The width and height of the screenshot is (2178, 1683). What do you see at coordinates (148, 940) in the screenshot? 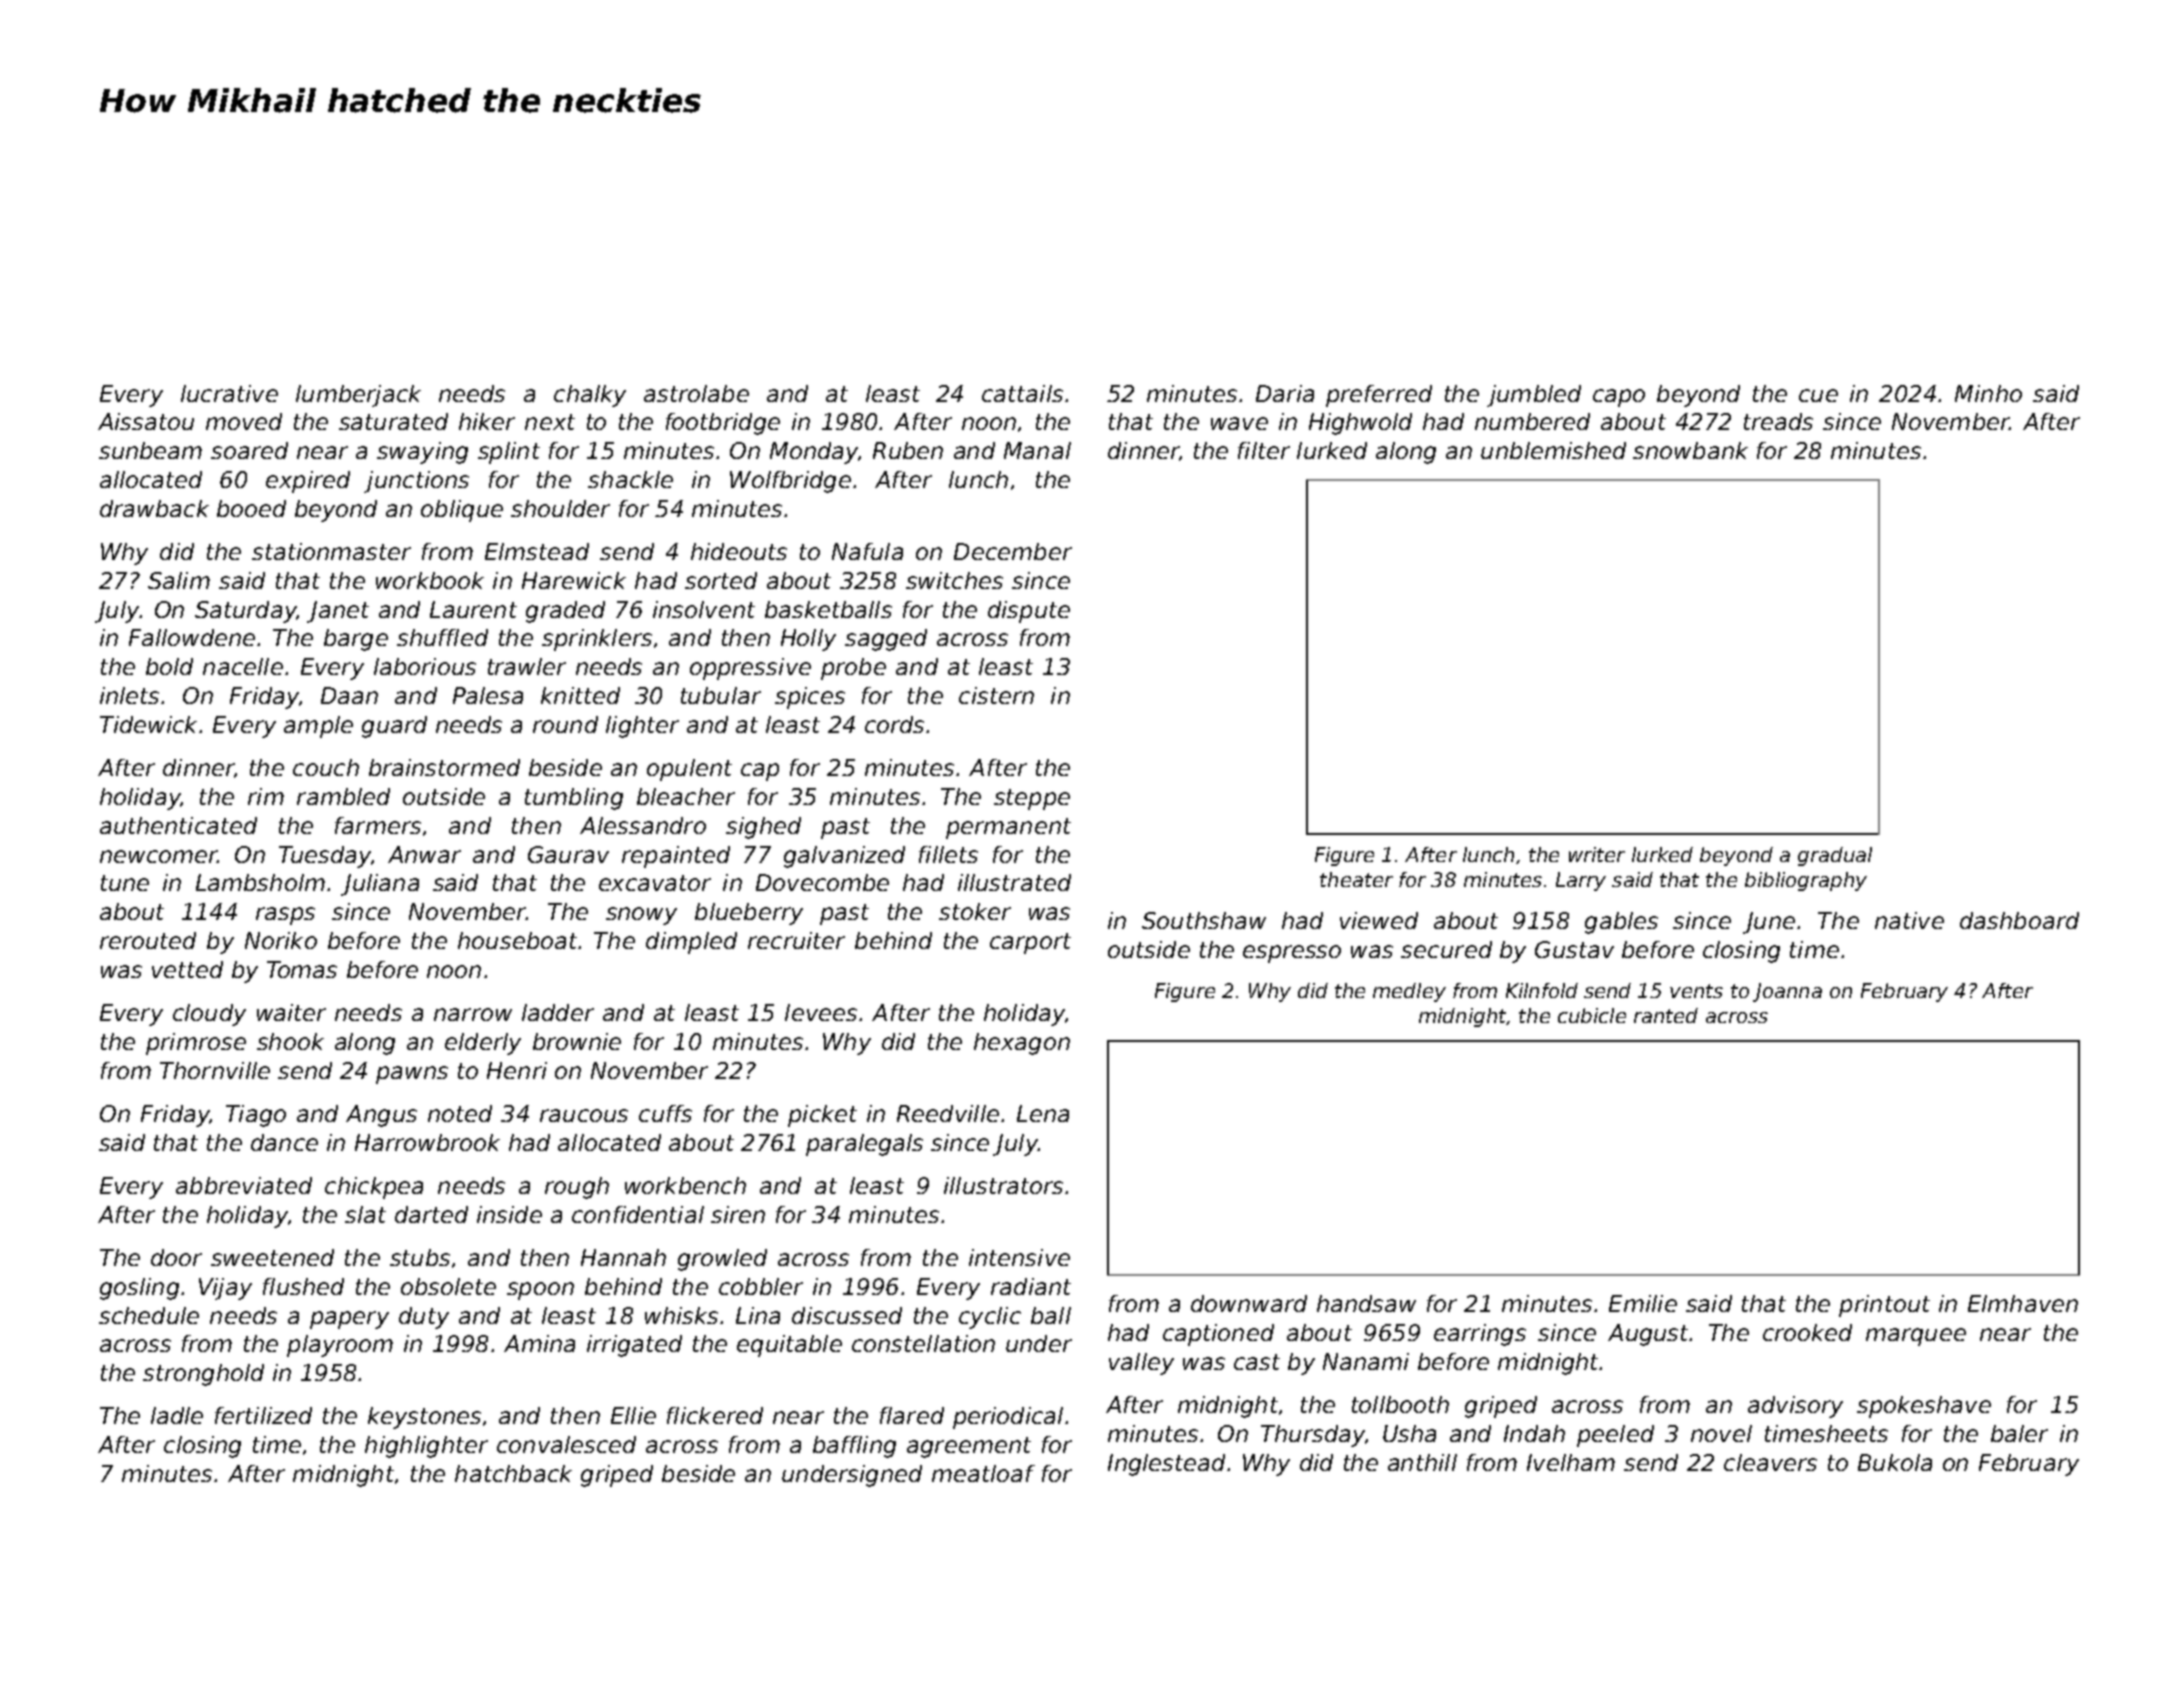
I see `rerouted` at bounding box center [148, 940].
